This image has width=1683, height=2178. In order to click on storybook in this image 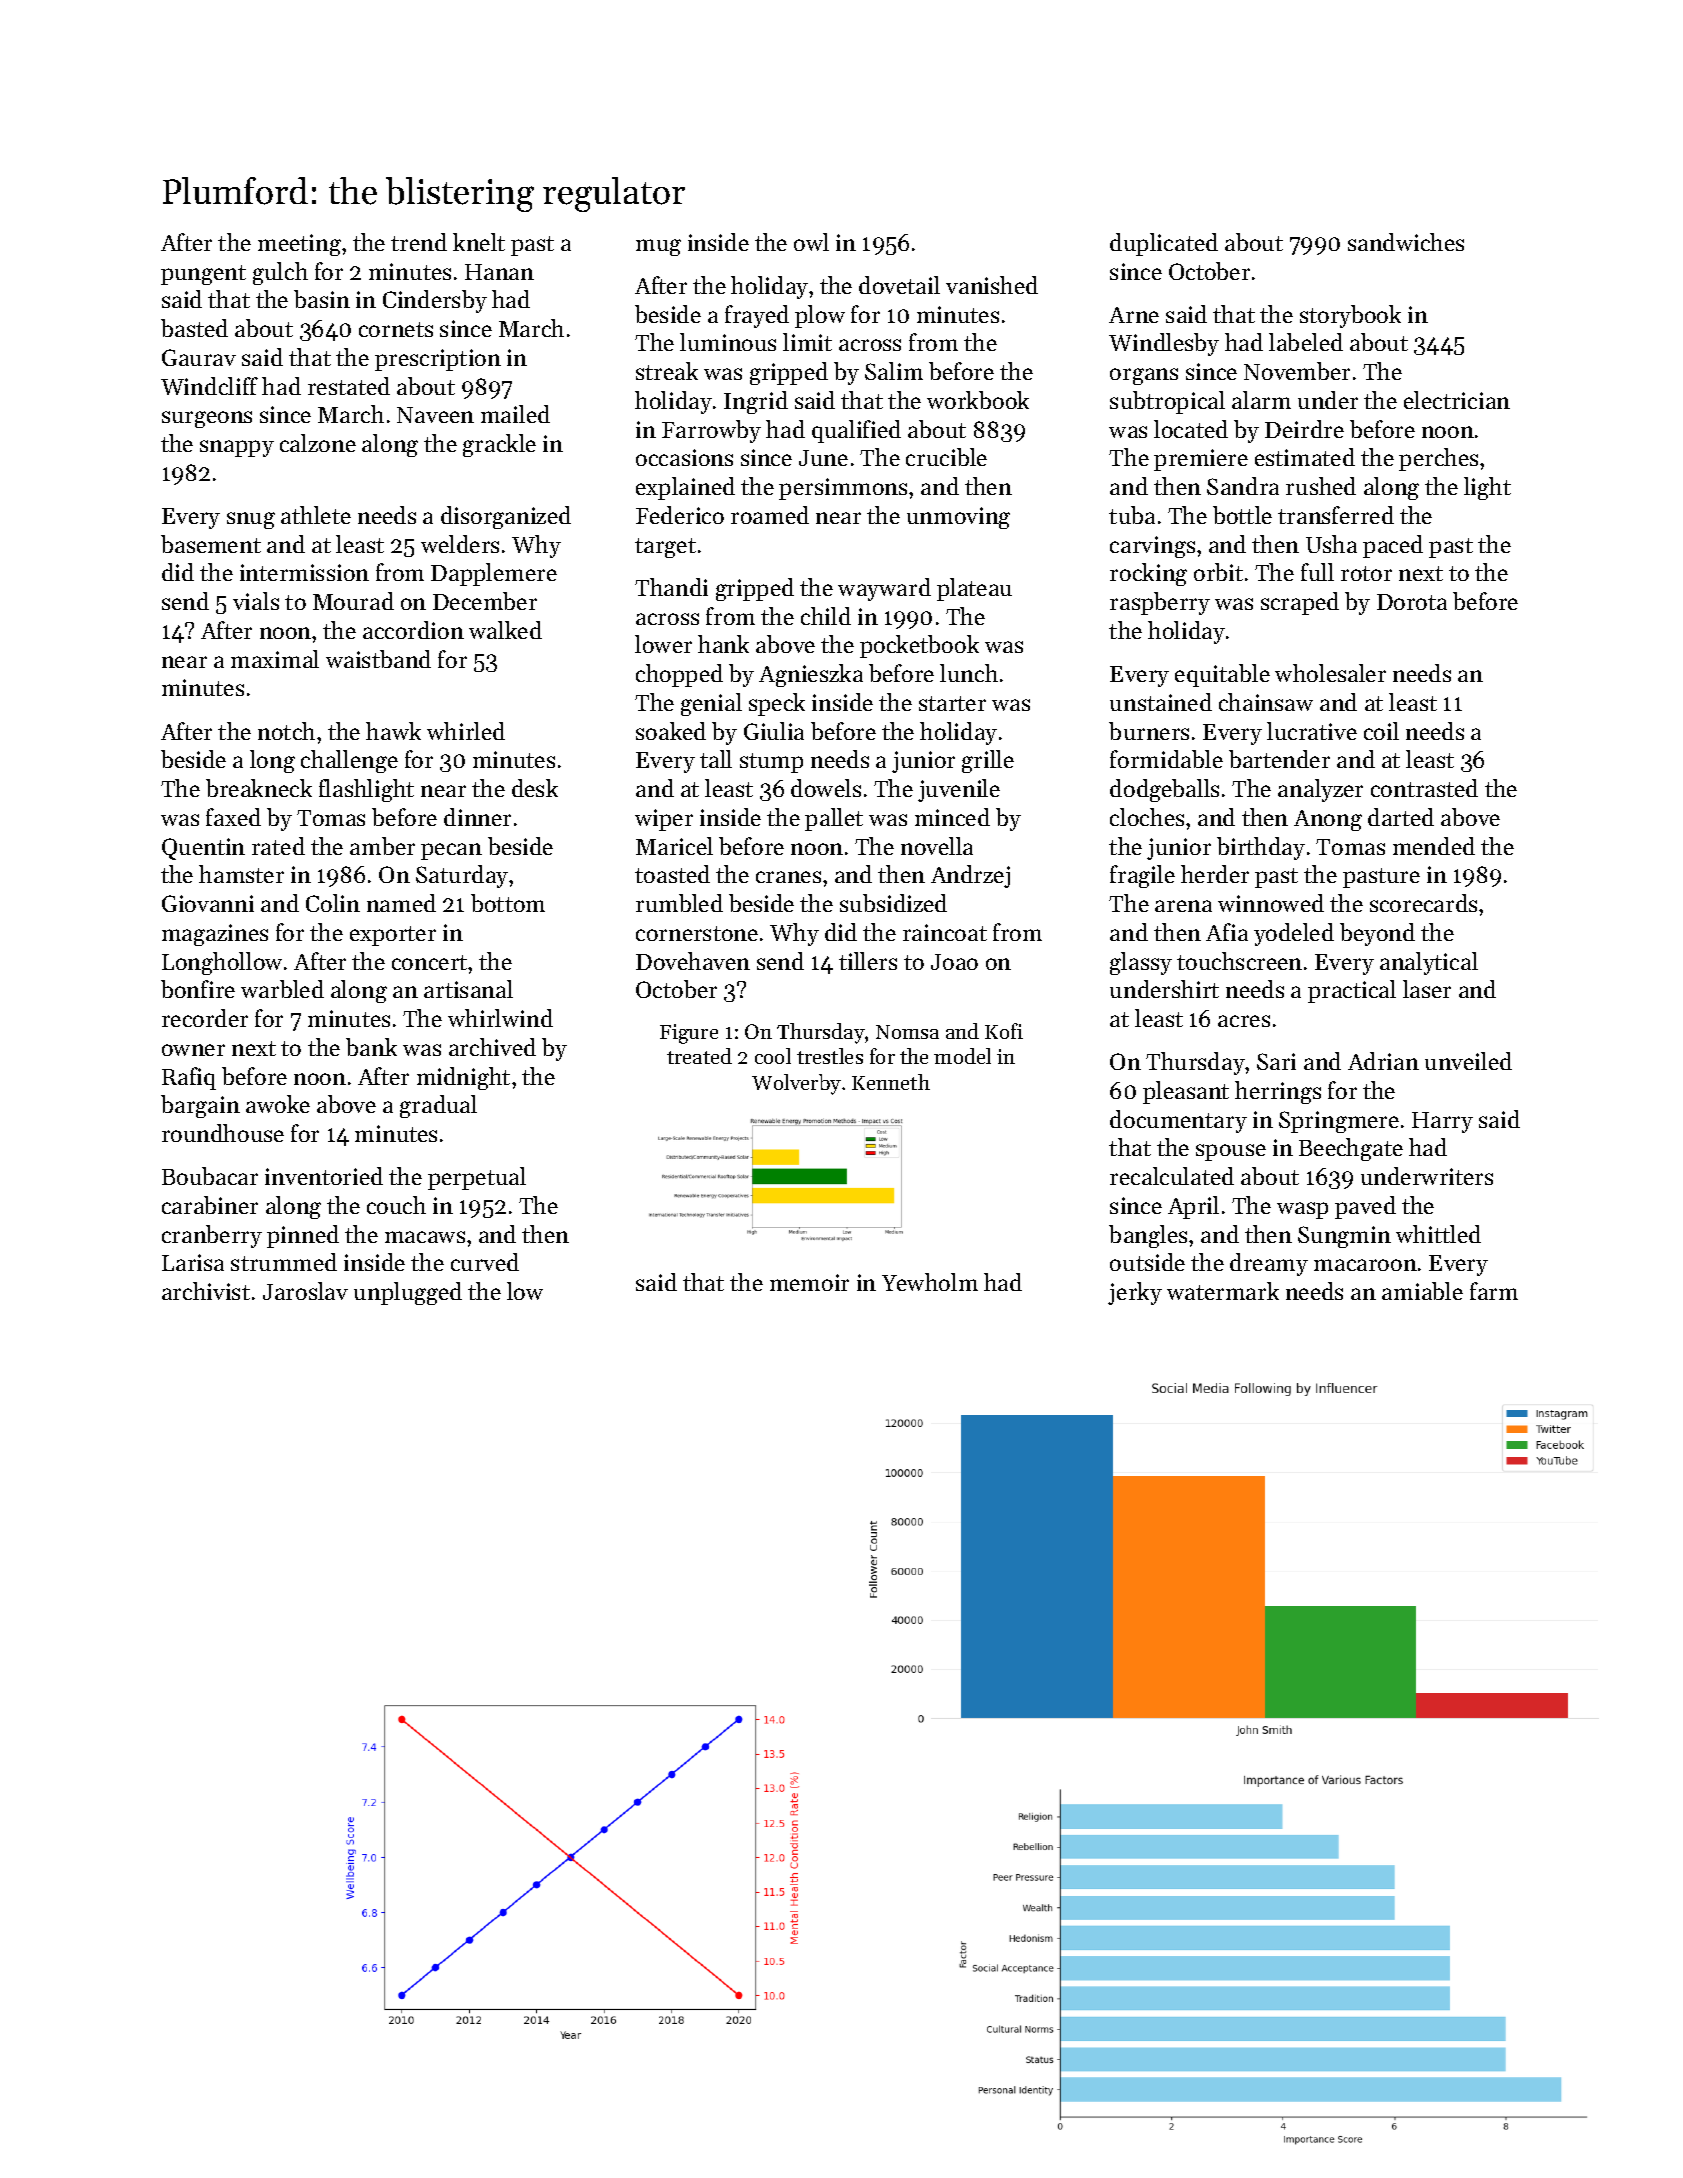, I will do `click(1350, 316)`.
